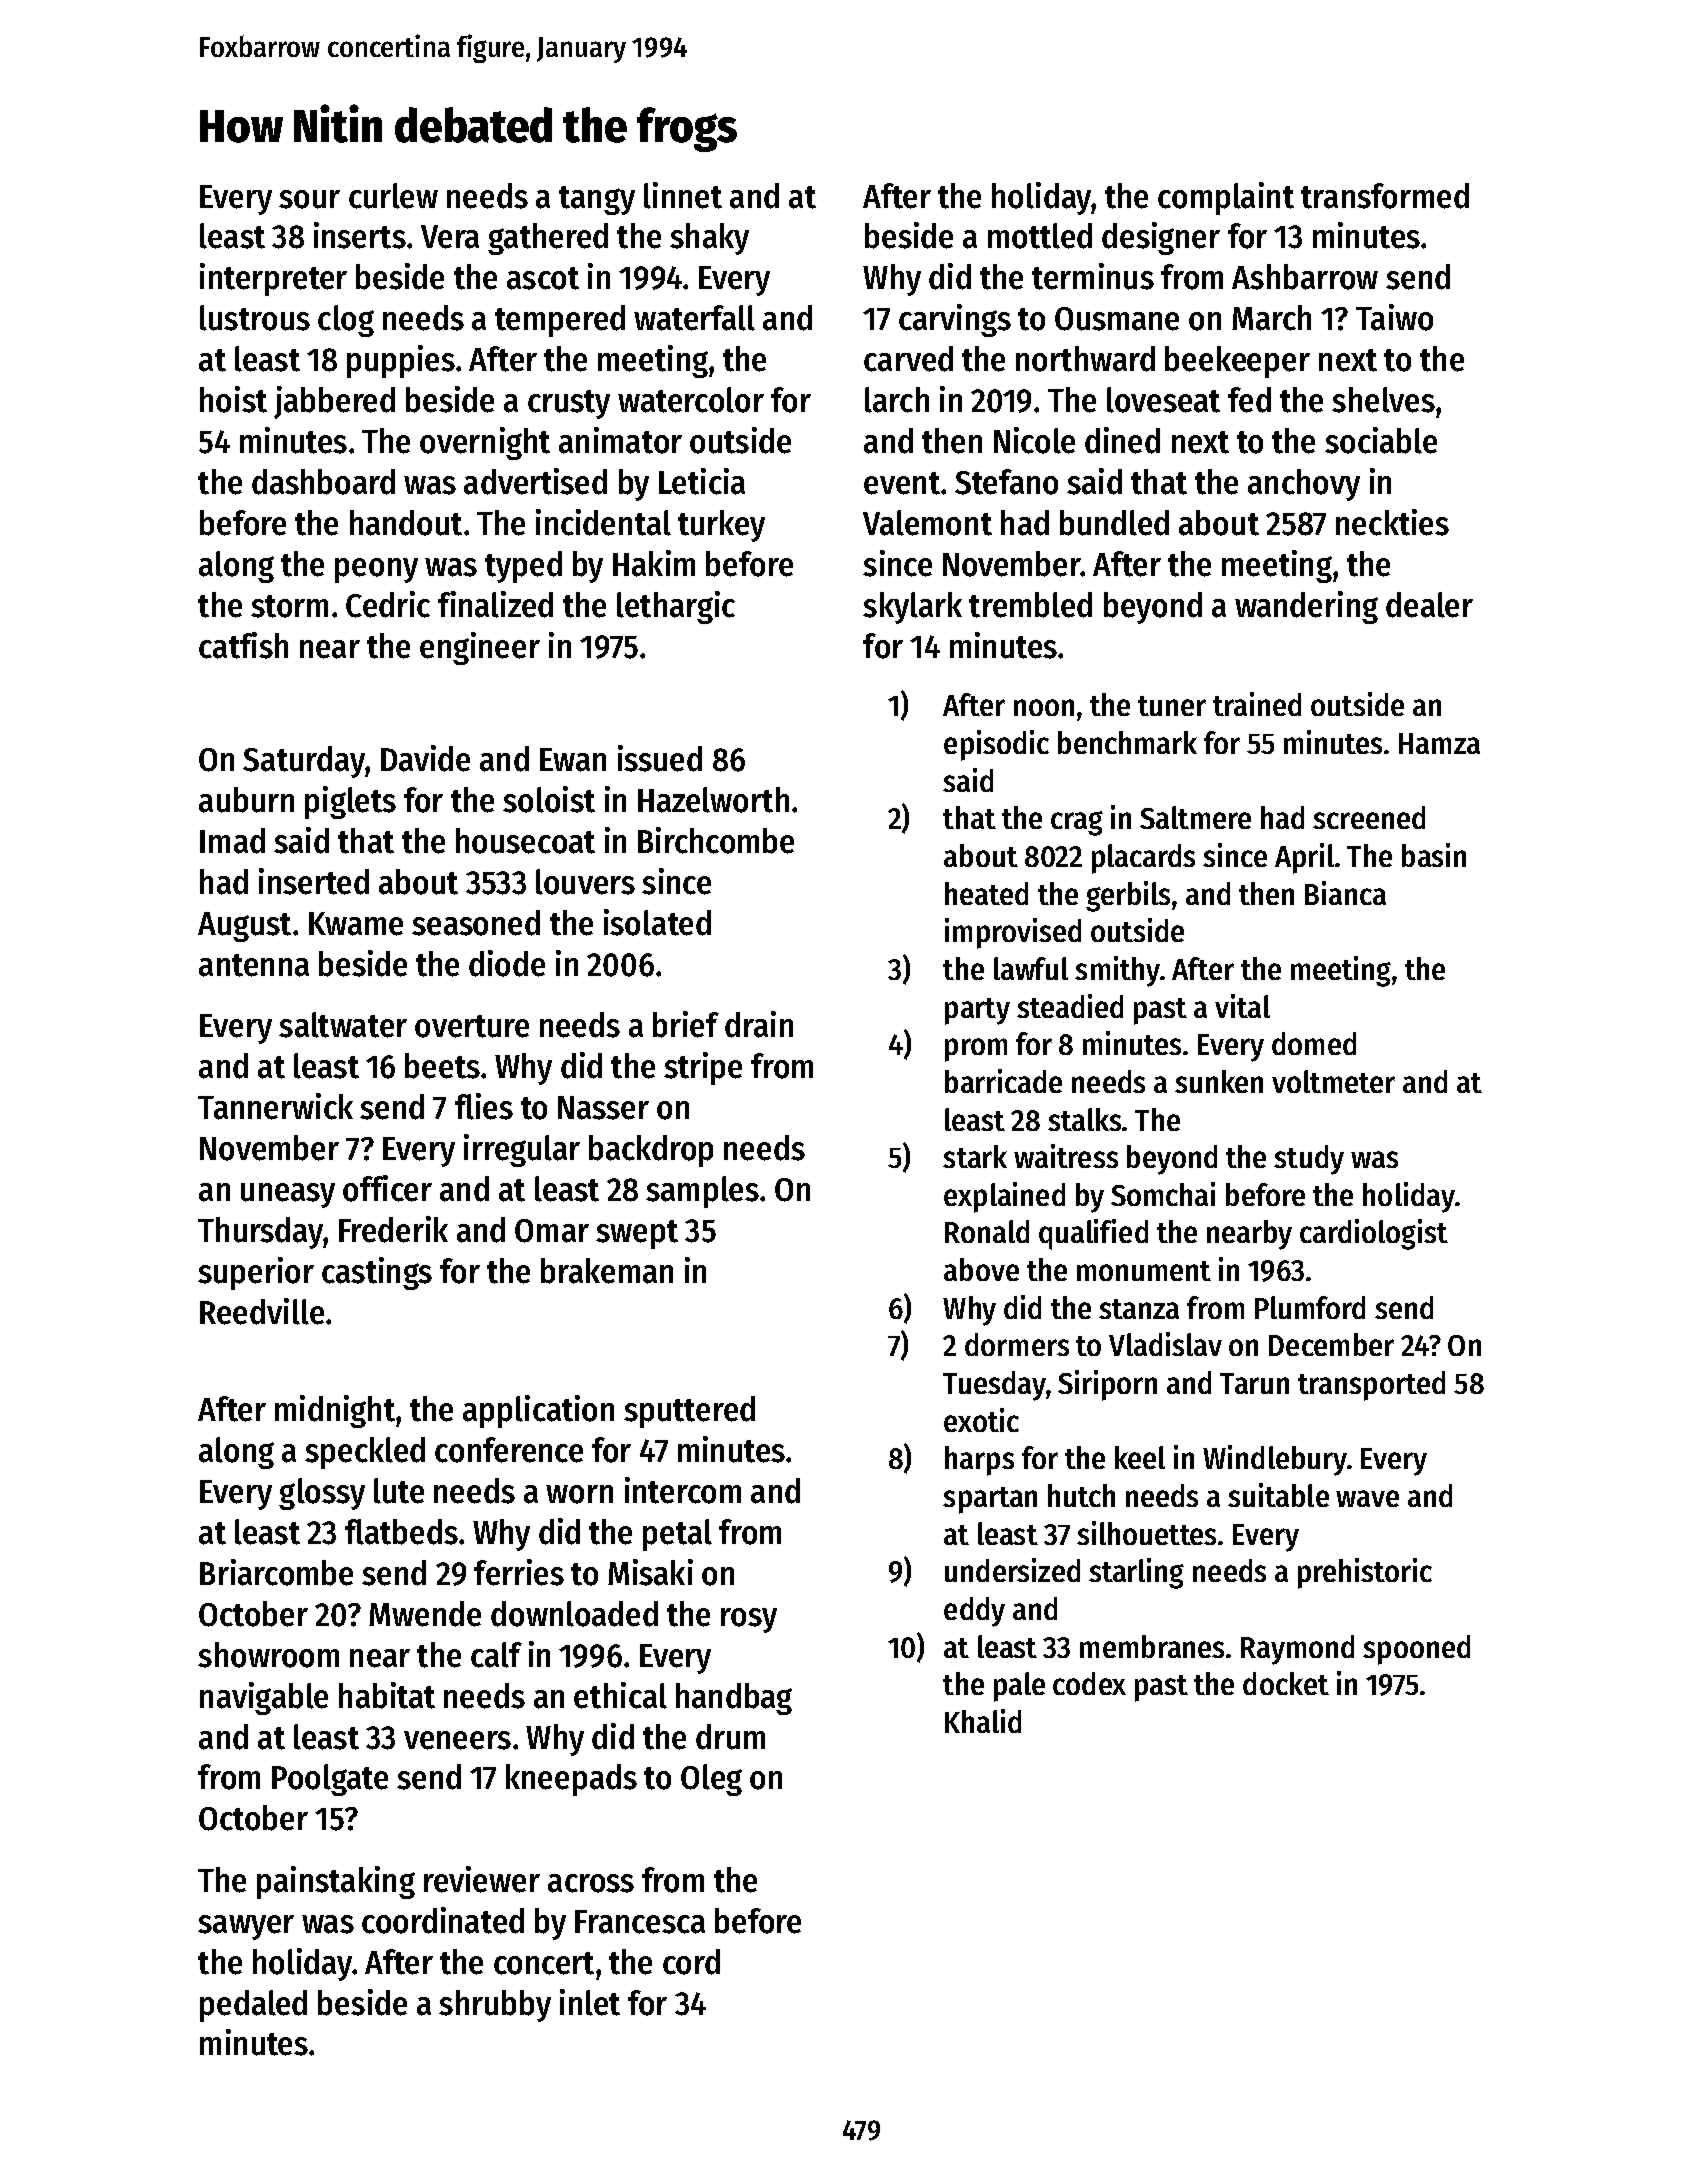 This screenshot has height=2178, width=1683. Describe the element at coordinates (683, 195) in the screenshot. I see `linnet` at that location.
